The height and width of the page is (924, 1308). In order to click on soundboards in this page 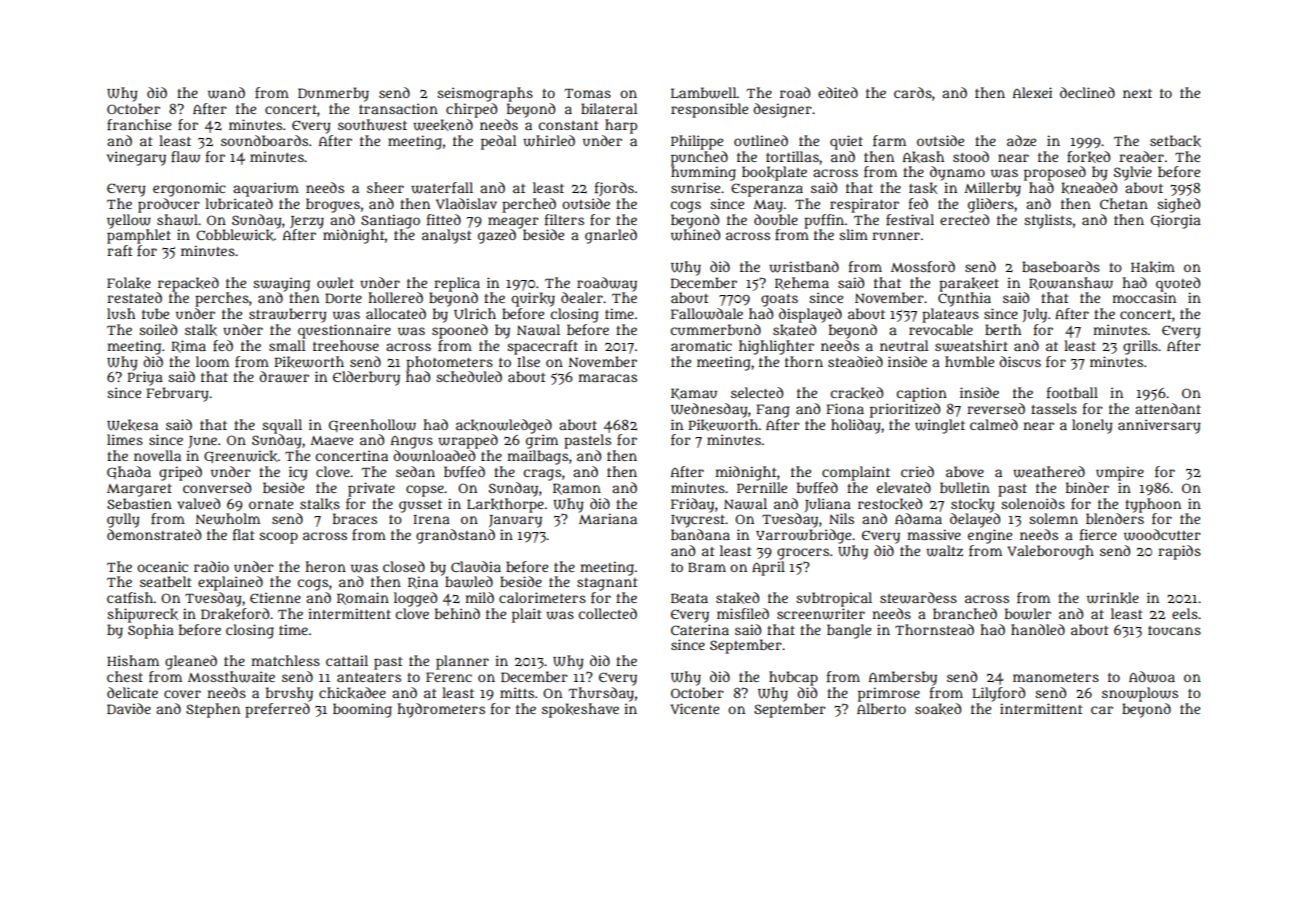, I will do `click(264, 140)`.
